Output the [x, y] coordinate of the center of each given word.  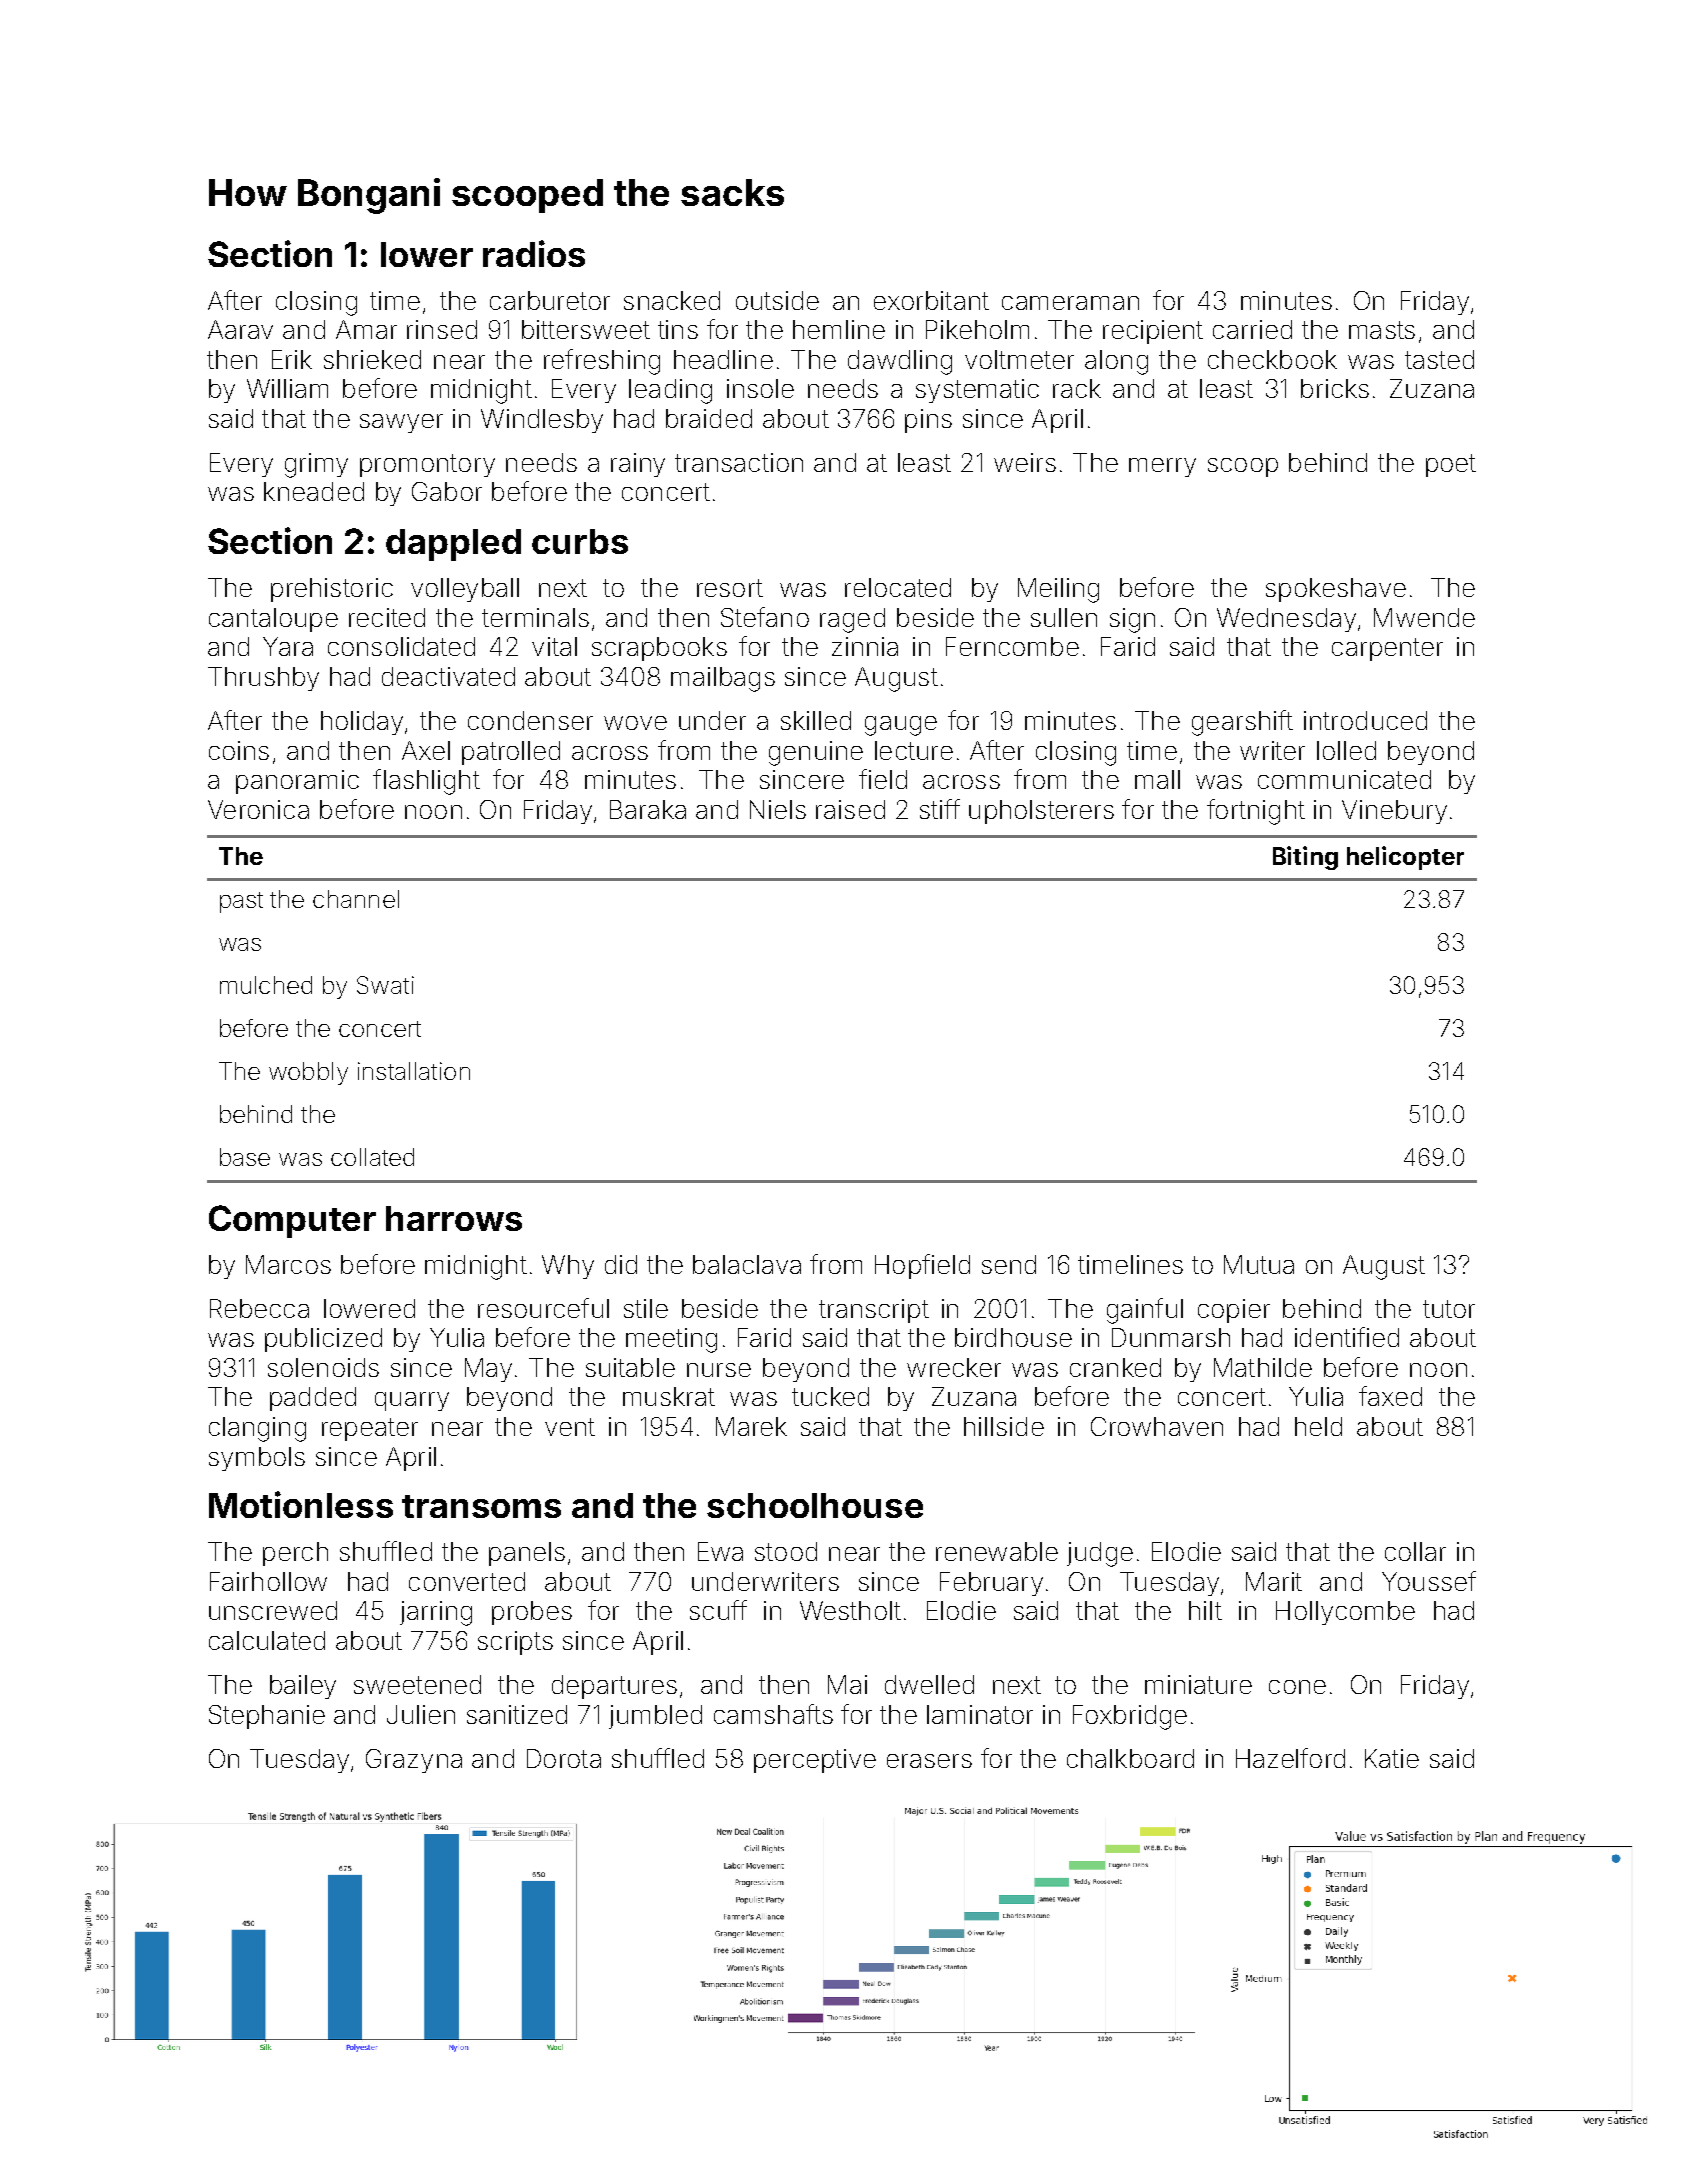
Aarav [240, 329]
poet [1451, 465]
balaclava [747, 1264]
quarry [412, 1401]
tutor [1449, 1309]
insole [760, 388]
